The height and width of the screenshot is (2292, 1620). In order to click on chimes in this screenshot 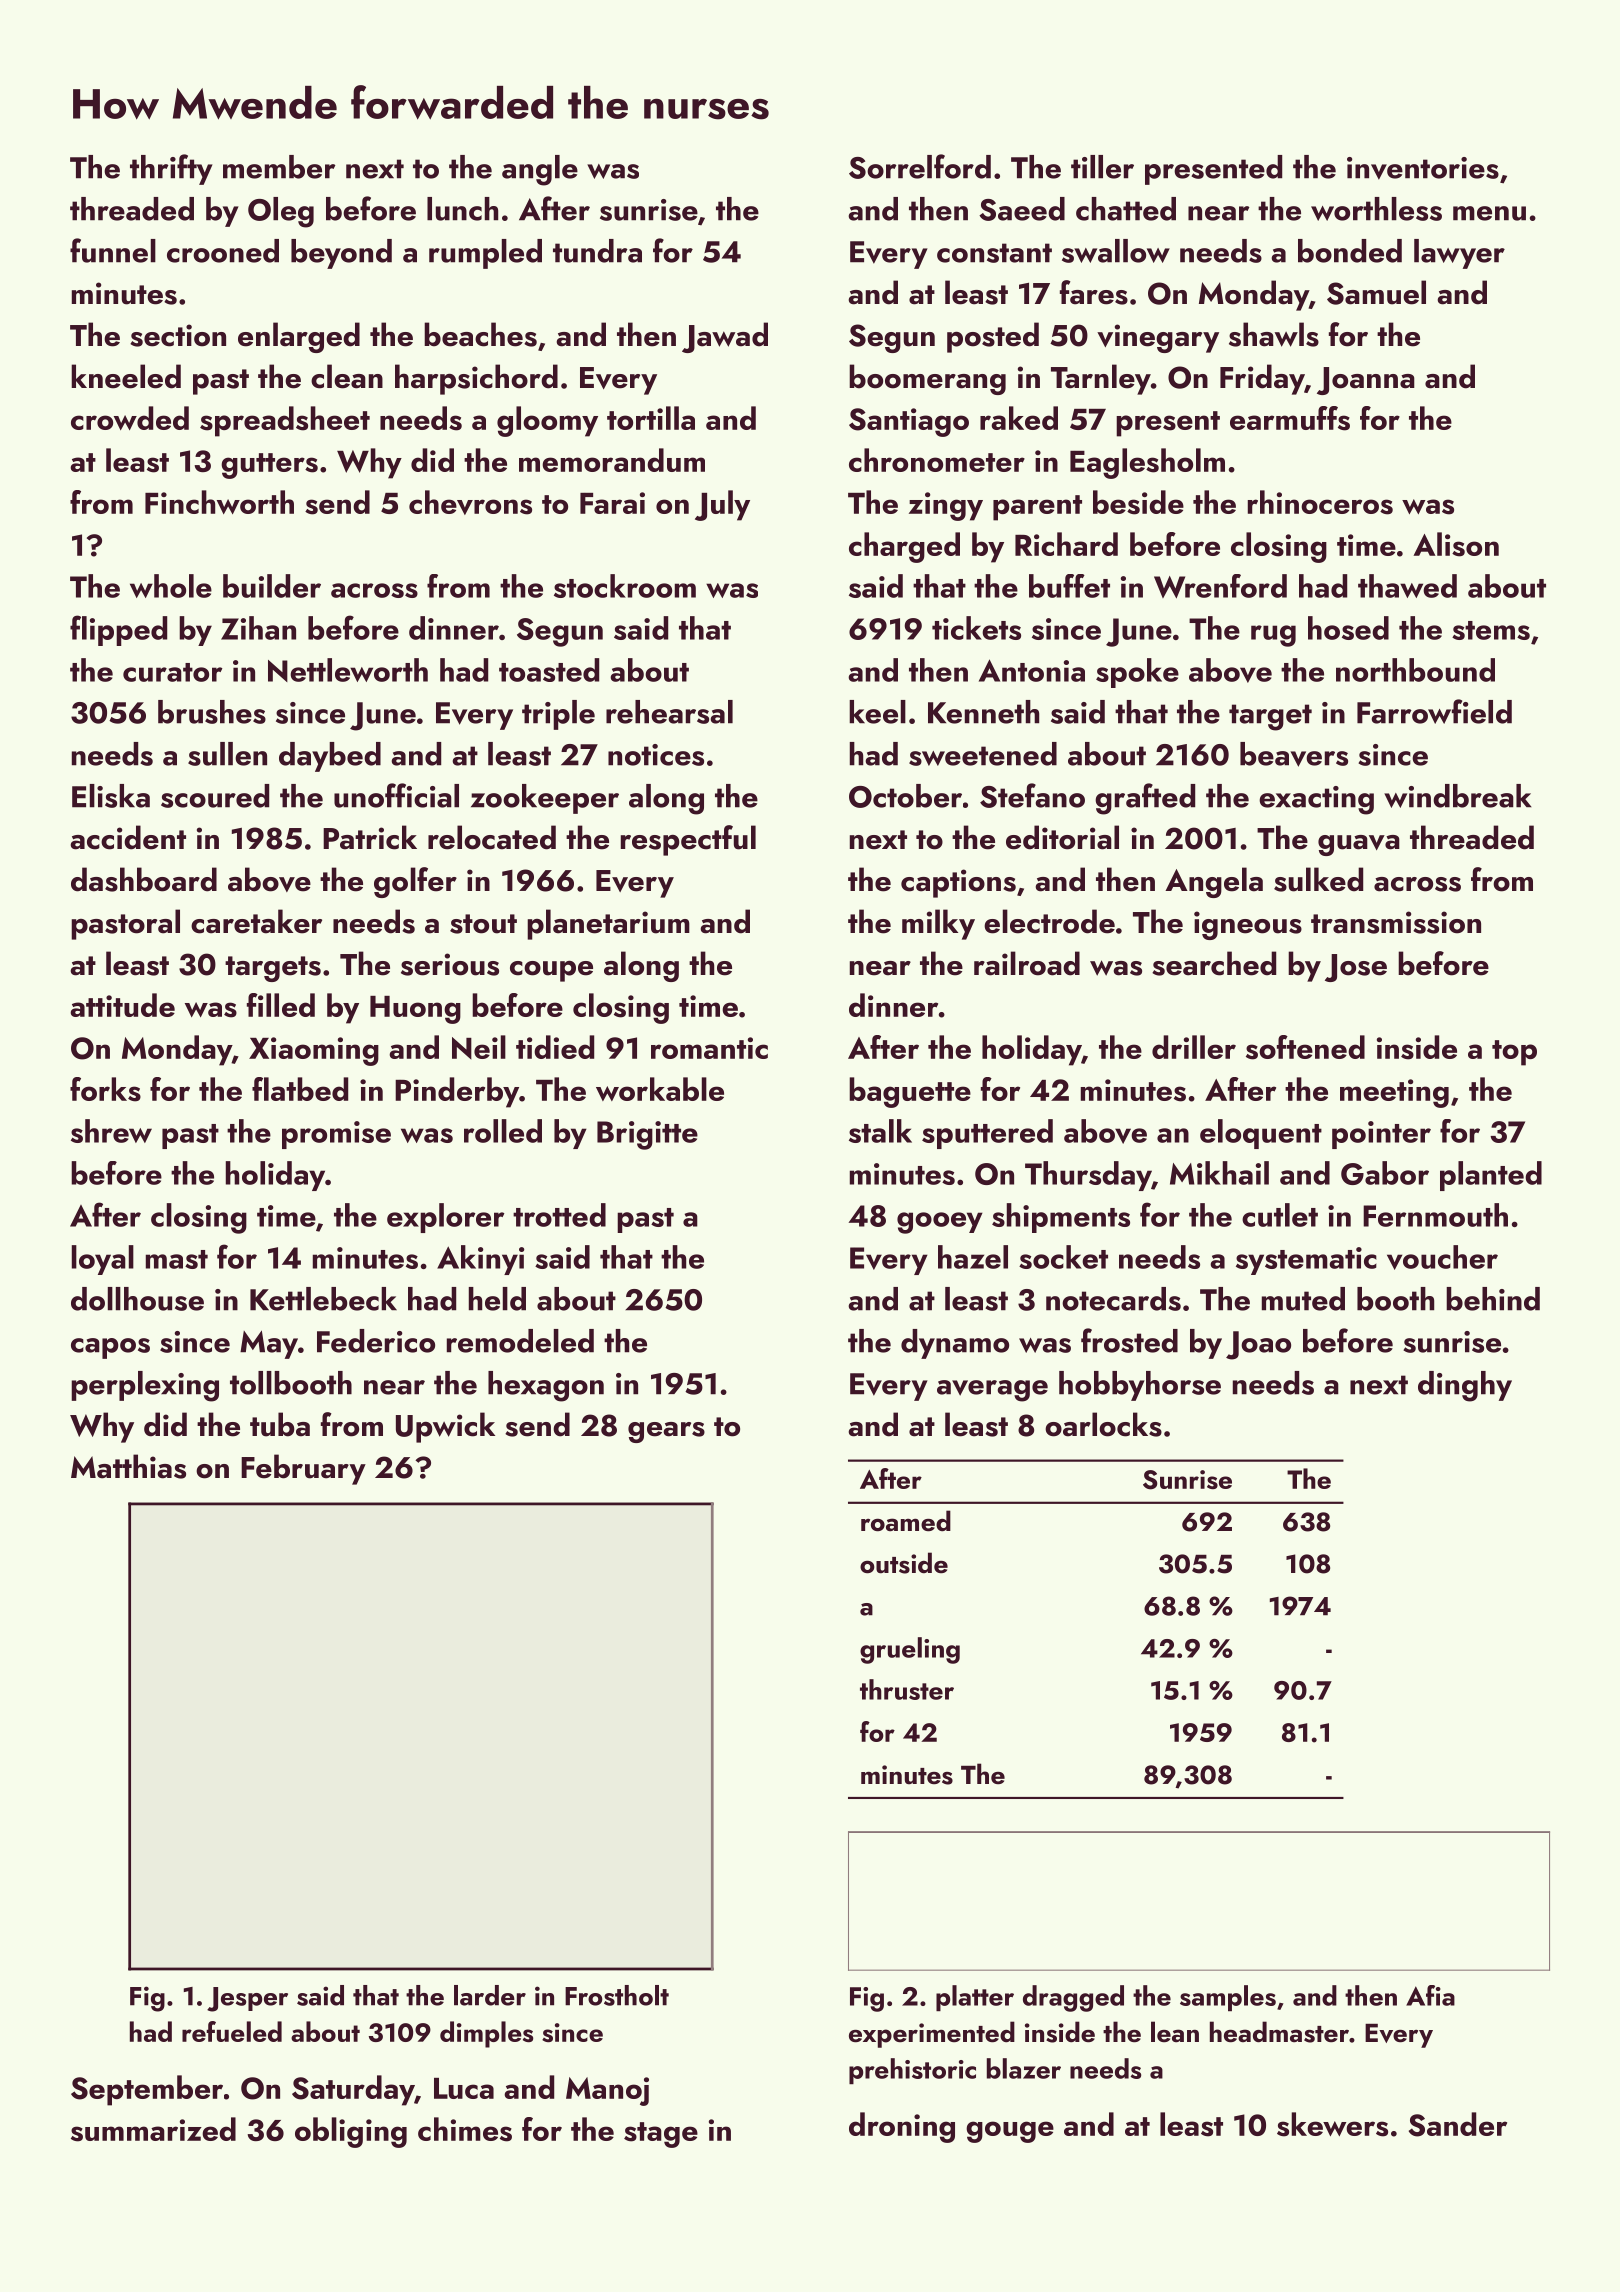, I will do `click(465, 2129)`.
